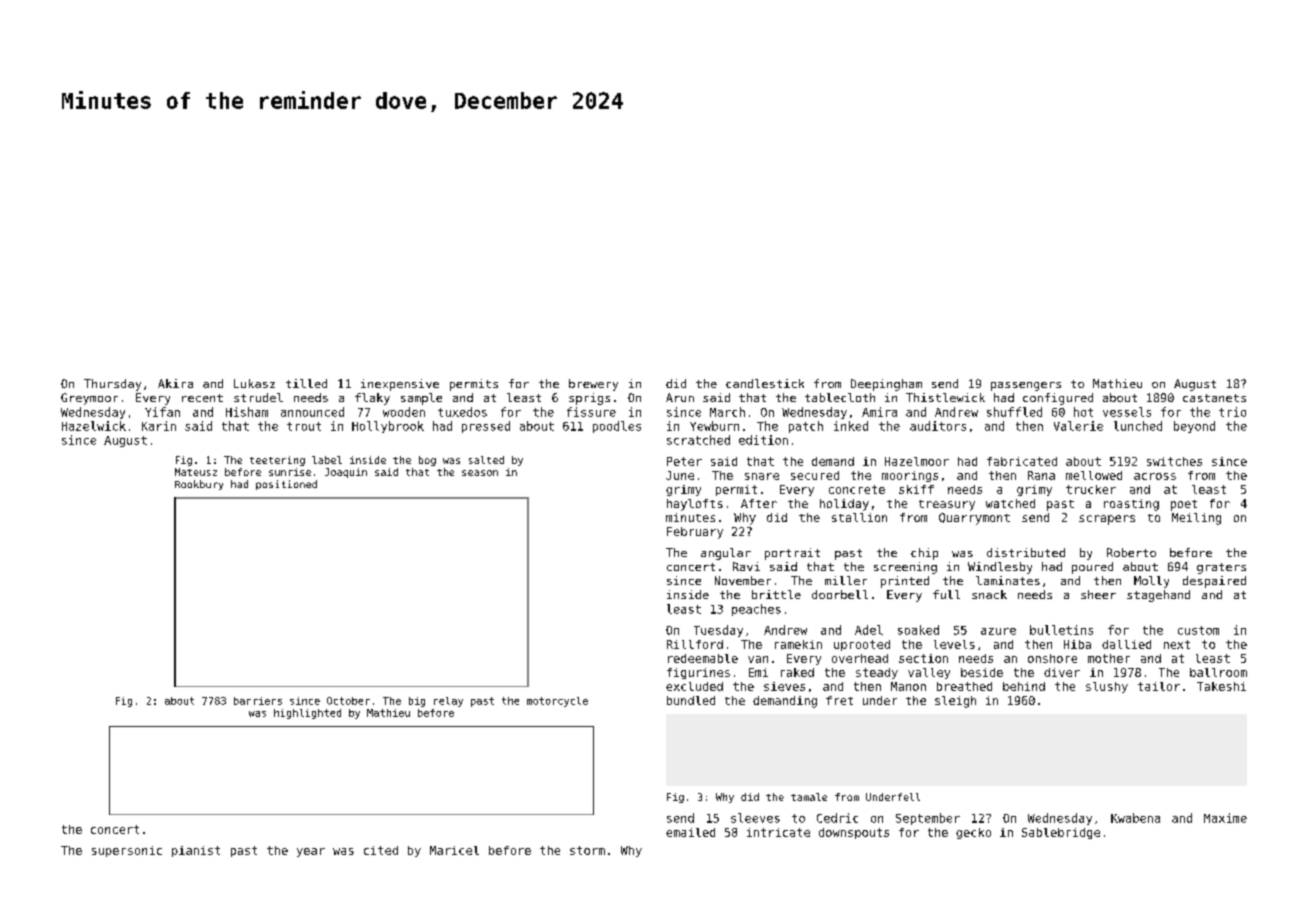  What do you see at coordinates (1214, 398) in the screenshot?
I see `castanets` at bounding box center [1214, 398].
